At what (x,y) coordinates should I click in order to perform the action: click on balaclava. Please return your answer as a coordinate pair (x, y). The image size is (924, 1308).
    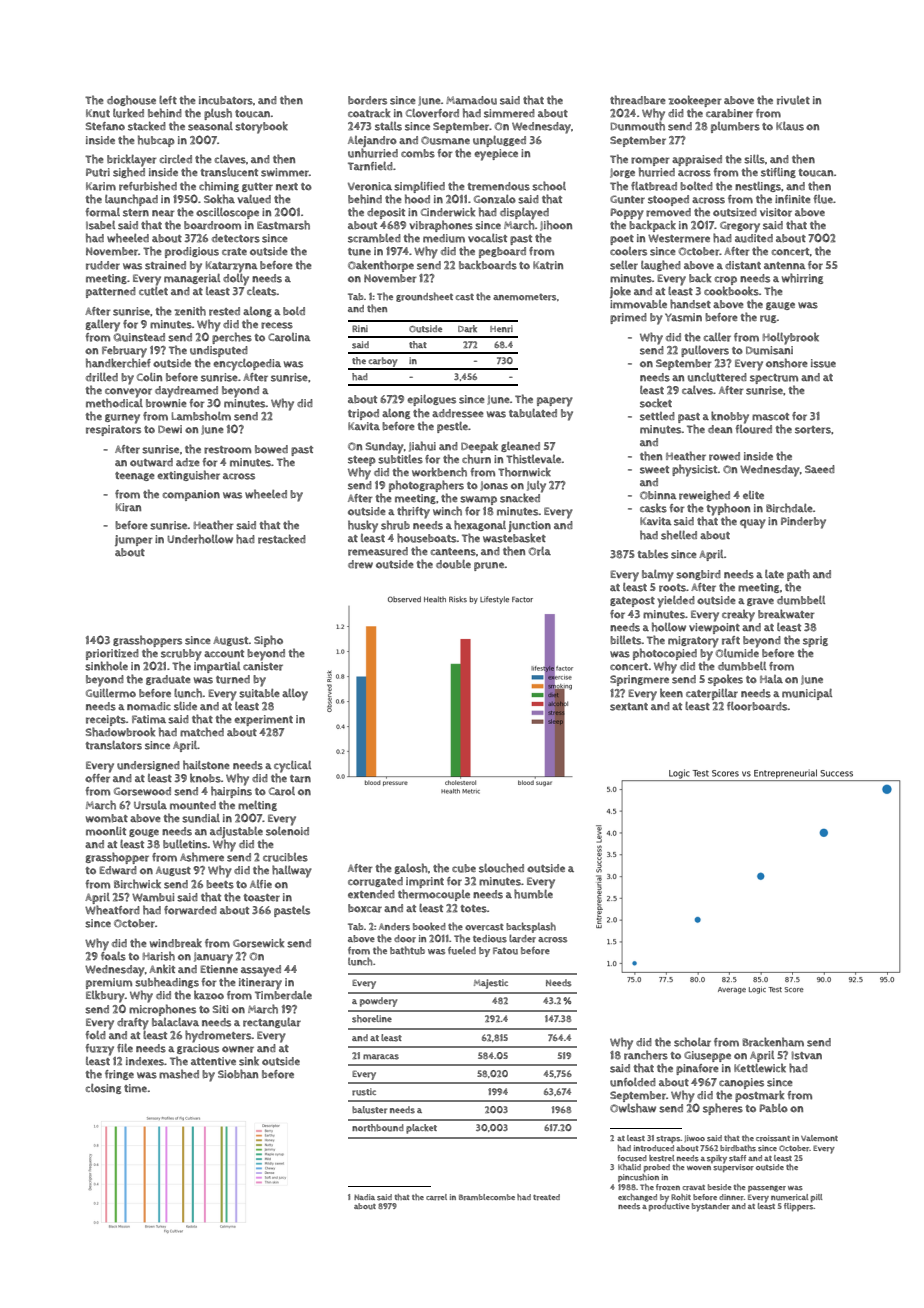
    Looking at the image, I should click on (175, 1022).
